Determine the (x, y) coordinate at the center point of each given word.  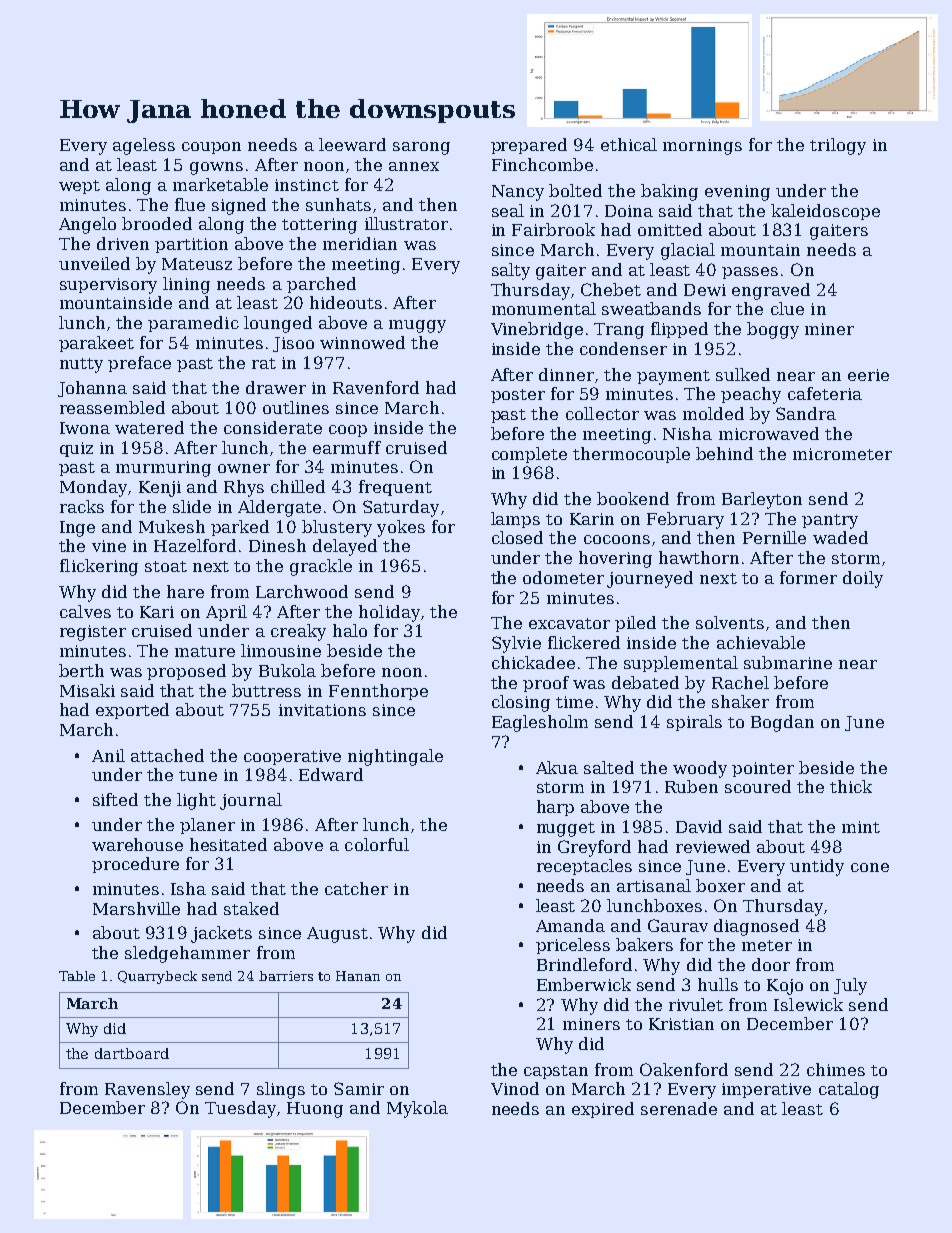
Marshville (136, 908)
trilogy (838, 146)
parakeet (96, 344)
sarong (421, 148)
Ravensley (147, 1090)
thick (851, 786)
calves (85, 611)
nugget (566, 829)
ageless (144, 146)
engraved (771, 291)
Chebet (611, 289)
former (808, 577)
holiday (389, 613)
